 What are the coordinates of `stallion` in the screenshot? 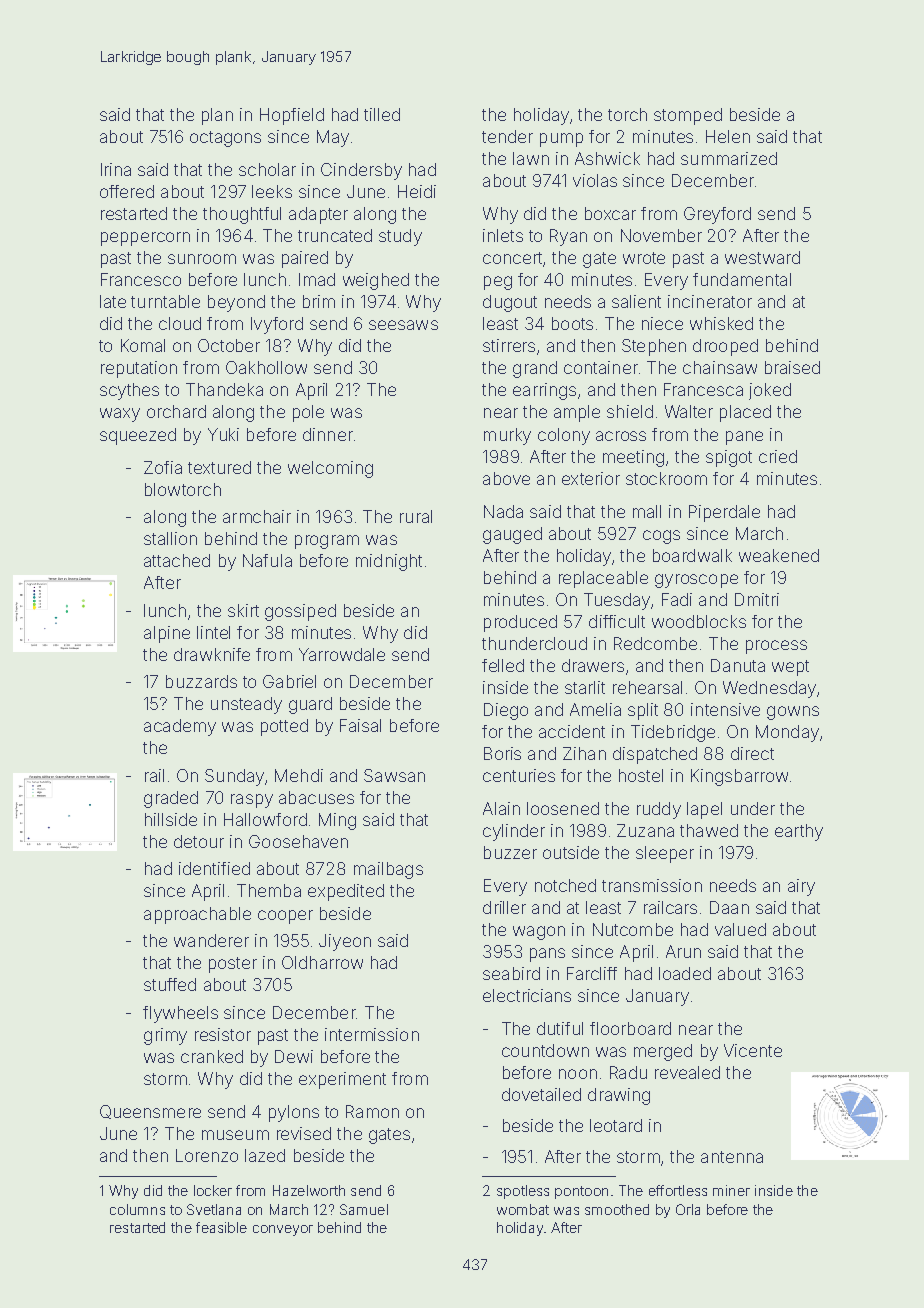 It's located at (170, 538).
